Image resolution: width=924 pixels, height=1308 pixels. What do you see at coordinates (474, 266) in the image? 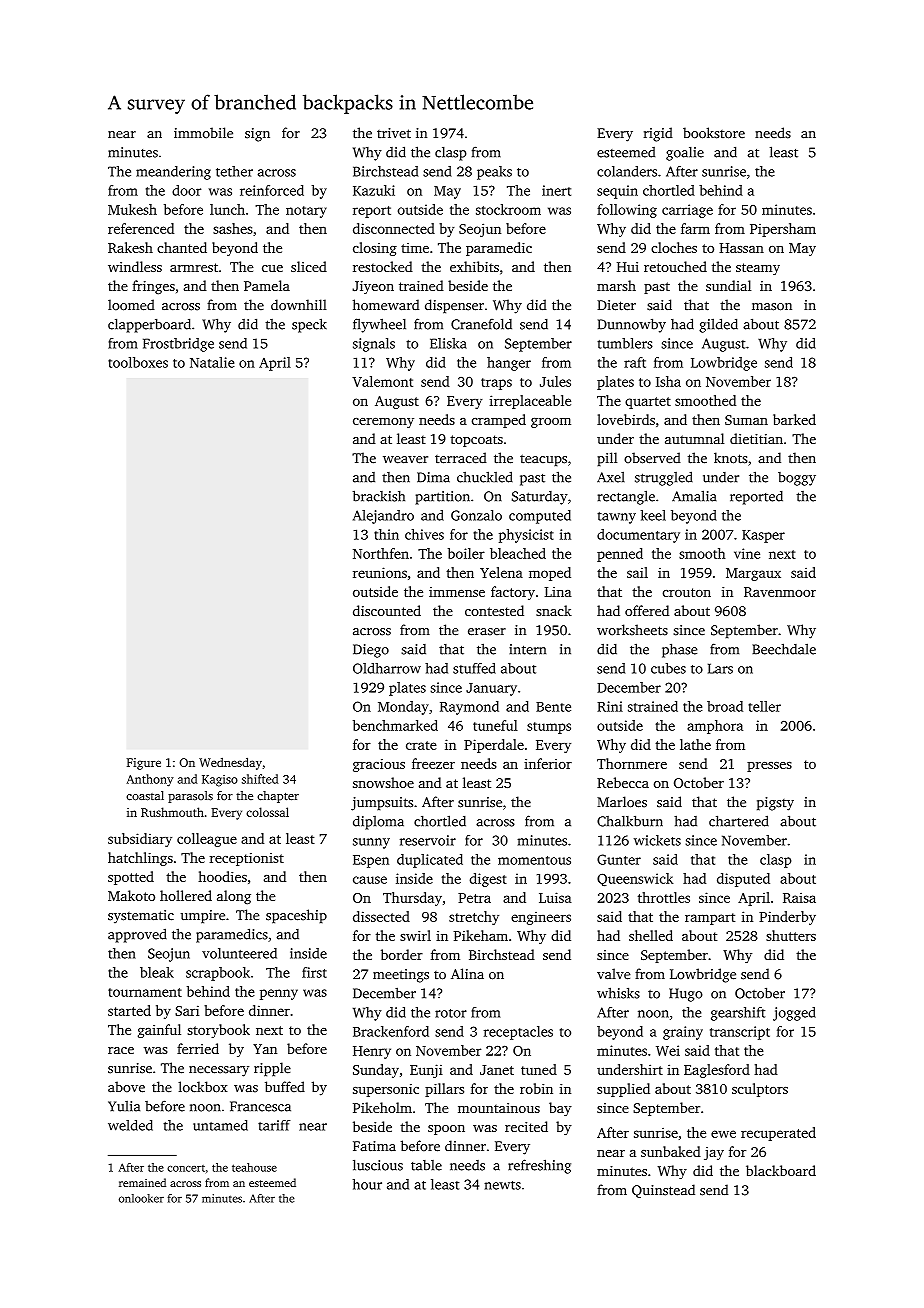
I see `exhibits` at bounding box center [474, 266].
